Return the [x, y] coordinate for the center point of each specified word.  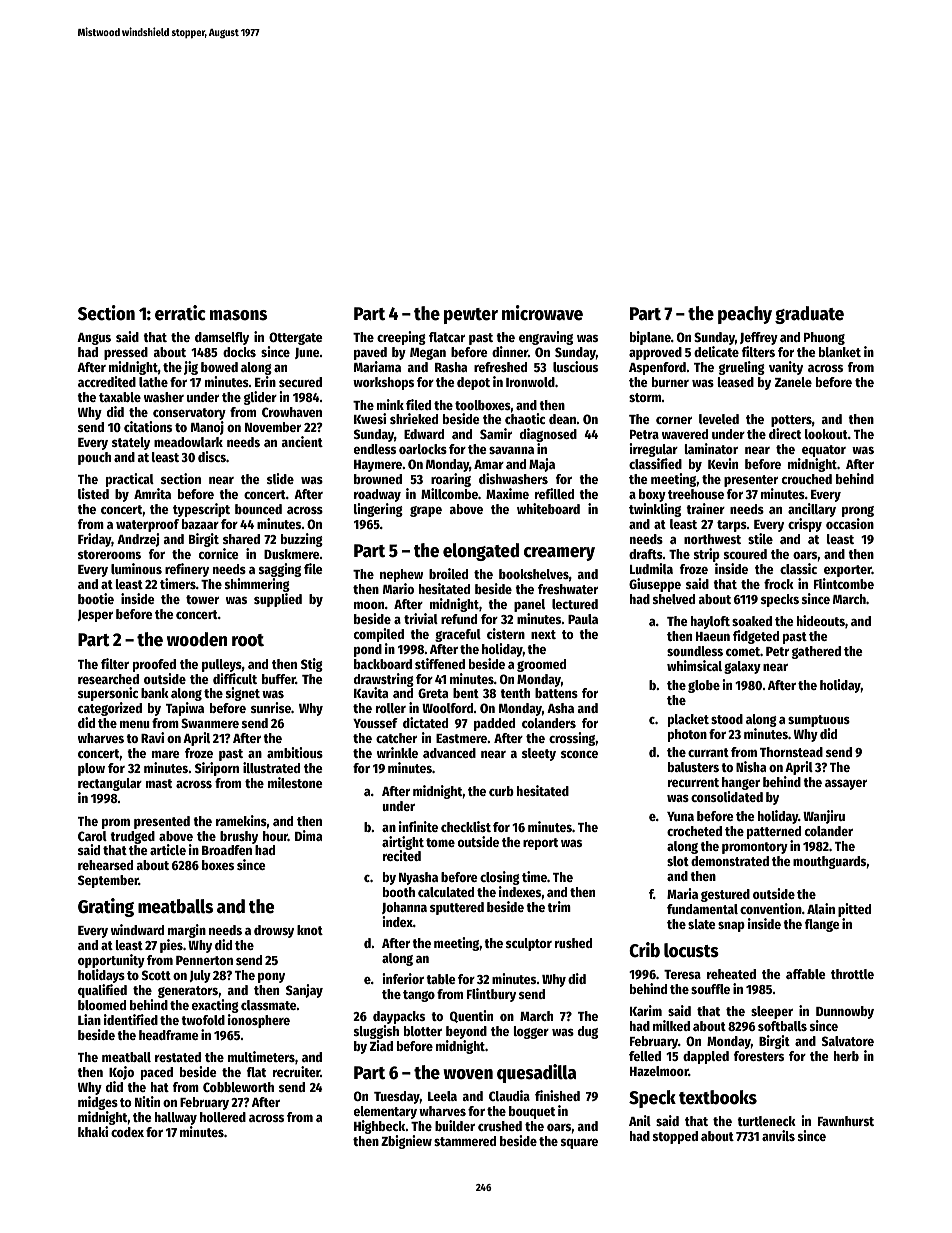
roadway [377, 495]
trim [559, 906]
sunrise [271, 707]
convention [771, 908]
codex [127, 1132]
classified [655, 463]
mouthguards [830, 862]
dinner [510, 351]
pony [271, 978]
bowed [219, 367]
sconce [579, 754]
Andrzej [138, 540]
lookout [826, 434]
